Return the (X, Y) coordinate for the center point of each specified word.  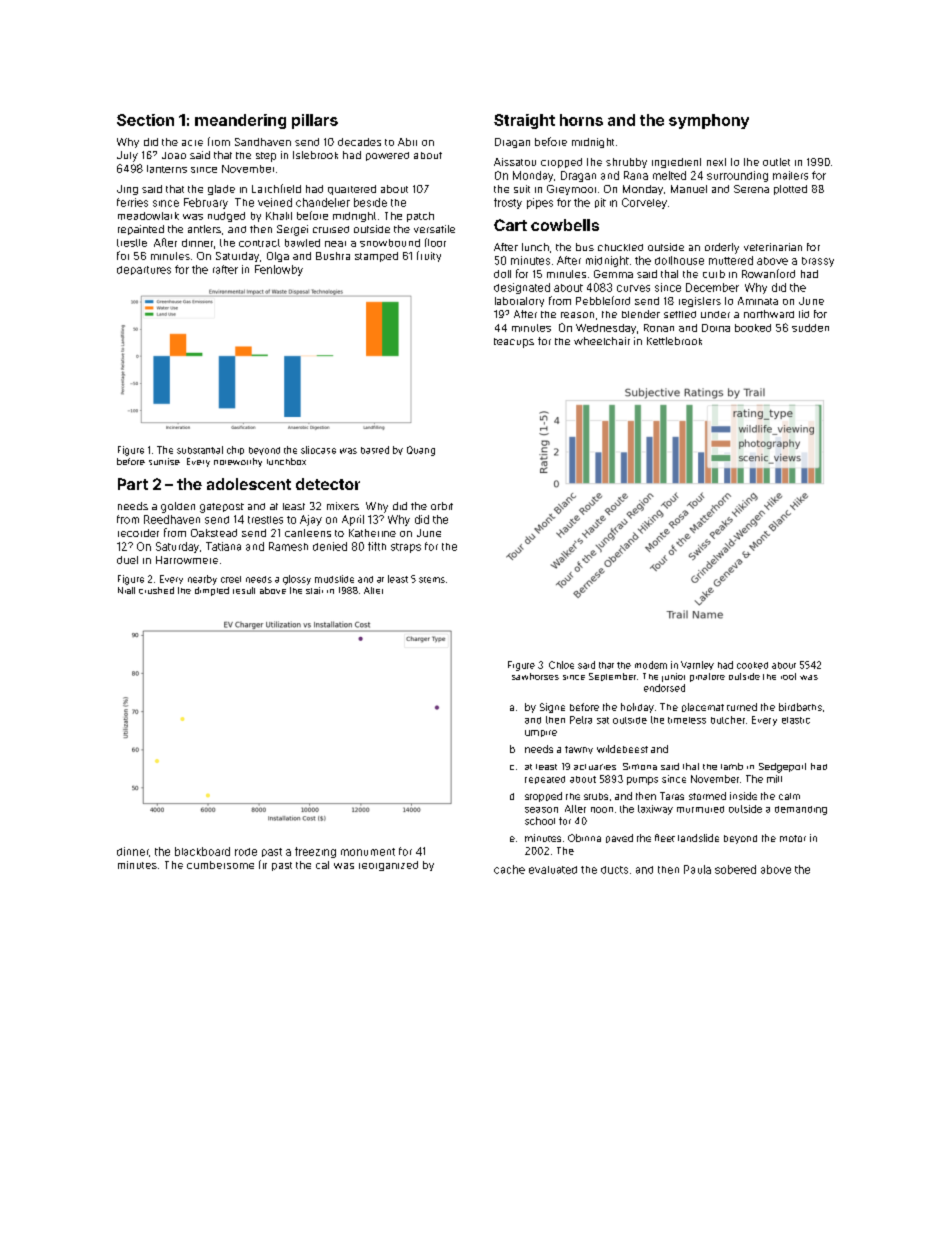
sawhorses (535, 676)
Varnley (697, 665)
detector (328, 484)
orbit (442, 506)
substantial (200, 450)
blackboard (202, 851)
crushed (156, 590)
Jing (127, 190)
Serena (751, 189)
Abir (407, 142)
